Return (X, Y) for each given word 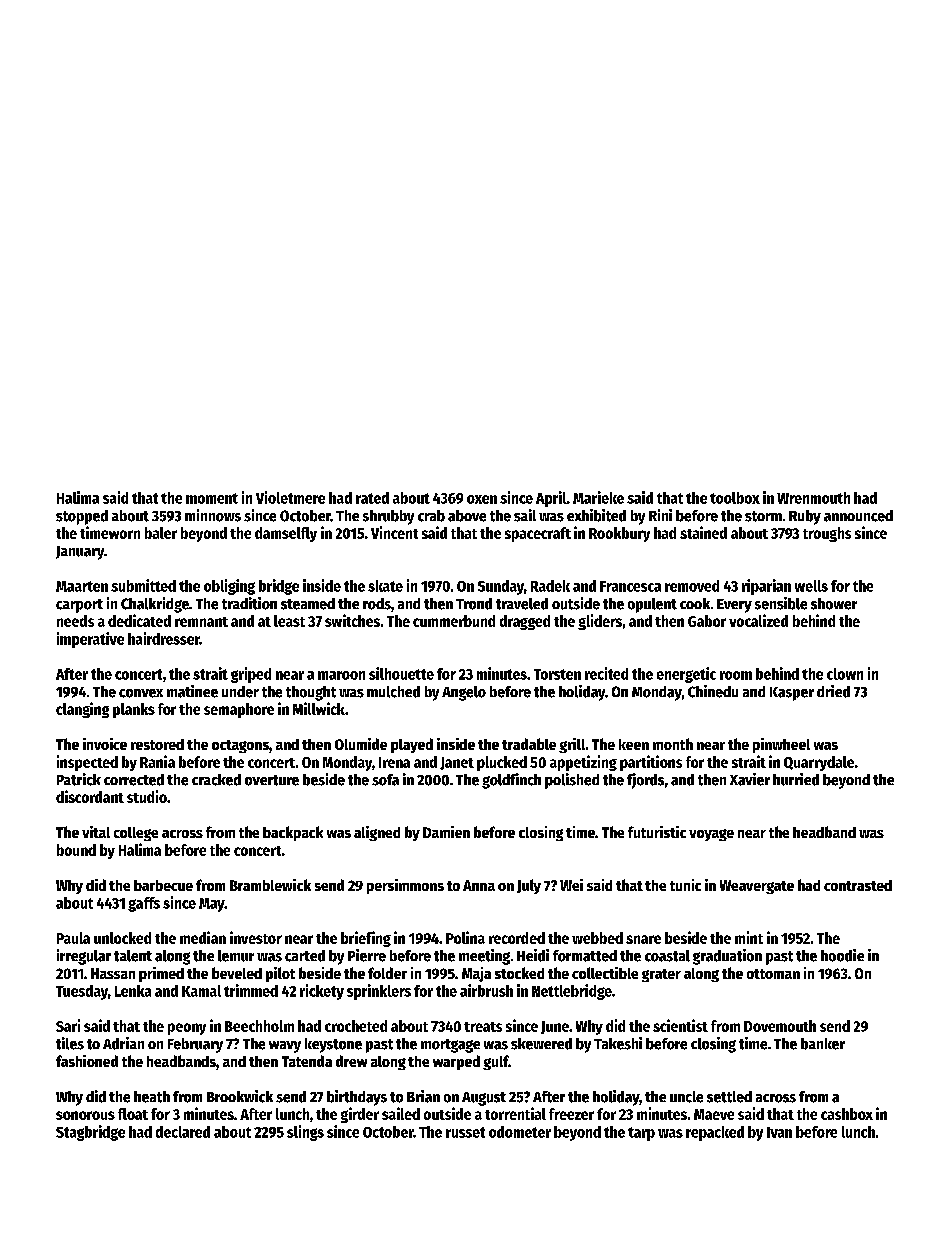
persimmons (405, 886)
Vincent (394, 532)
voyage (711, 835)
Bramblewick (270, 885)
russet (465, 1132)
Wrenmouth (813, 498)
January (80, 553)
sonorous (85, 1115)
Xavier (750, 779)
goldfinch (511, 781)
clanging (82, 710)
